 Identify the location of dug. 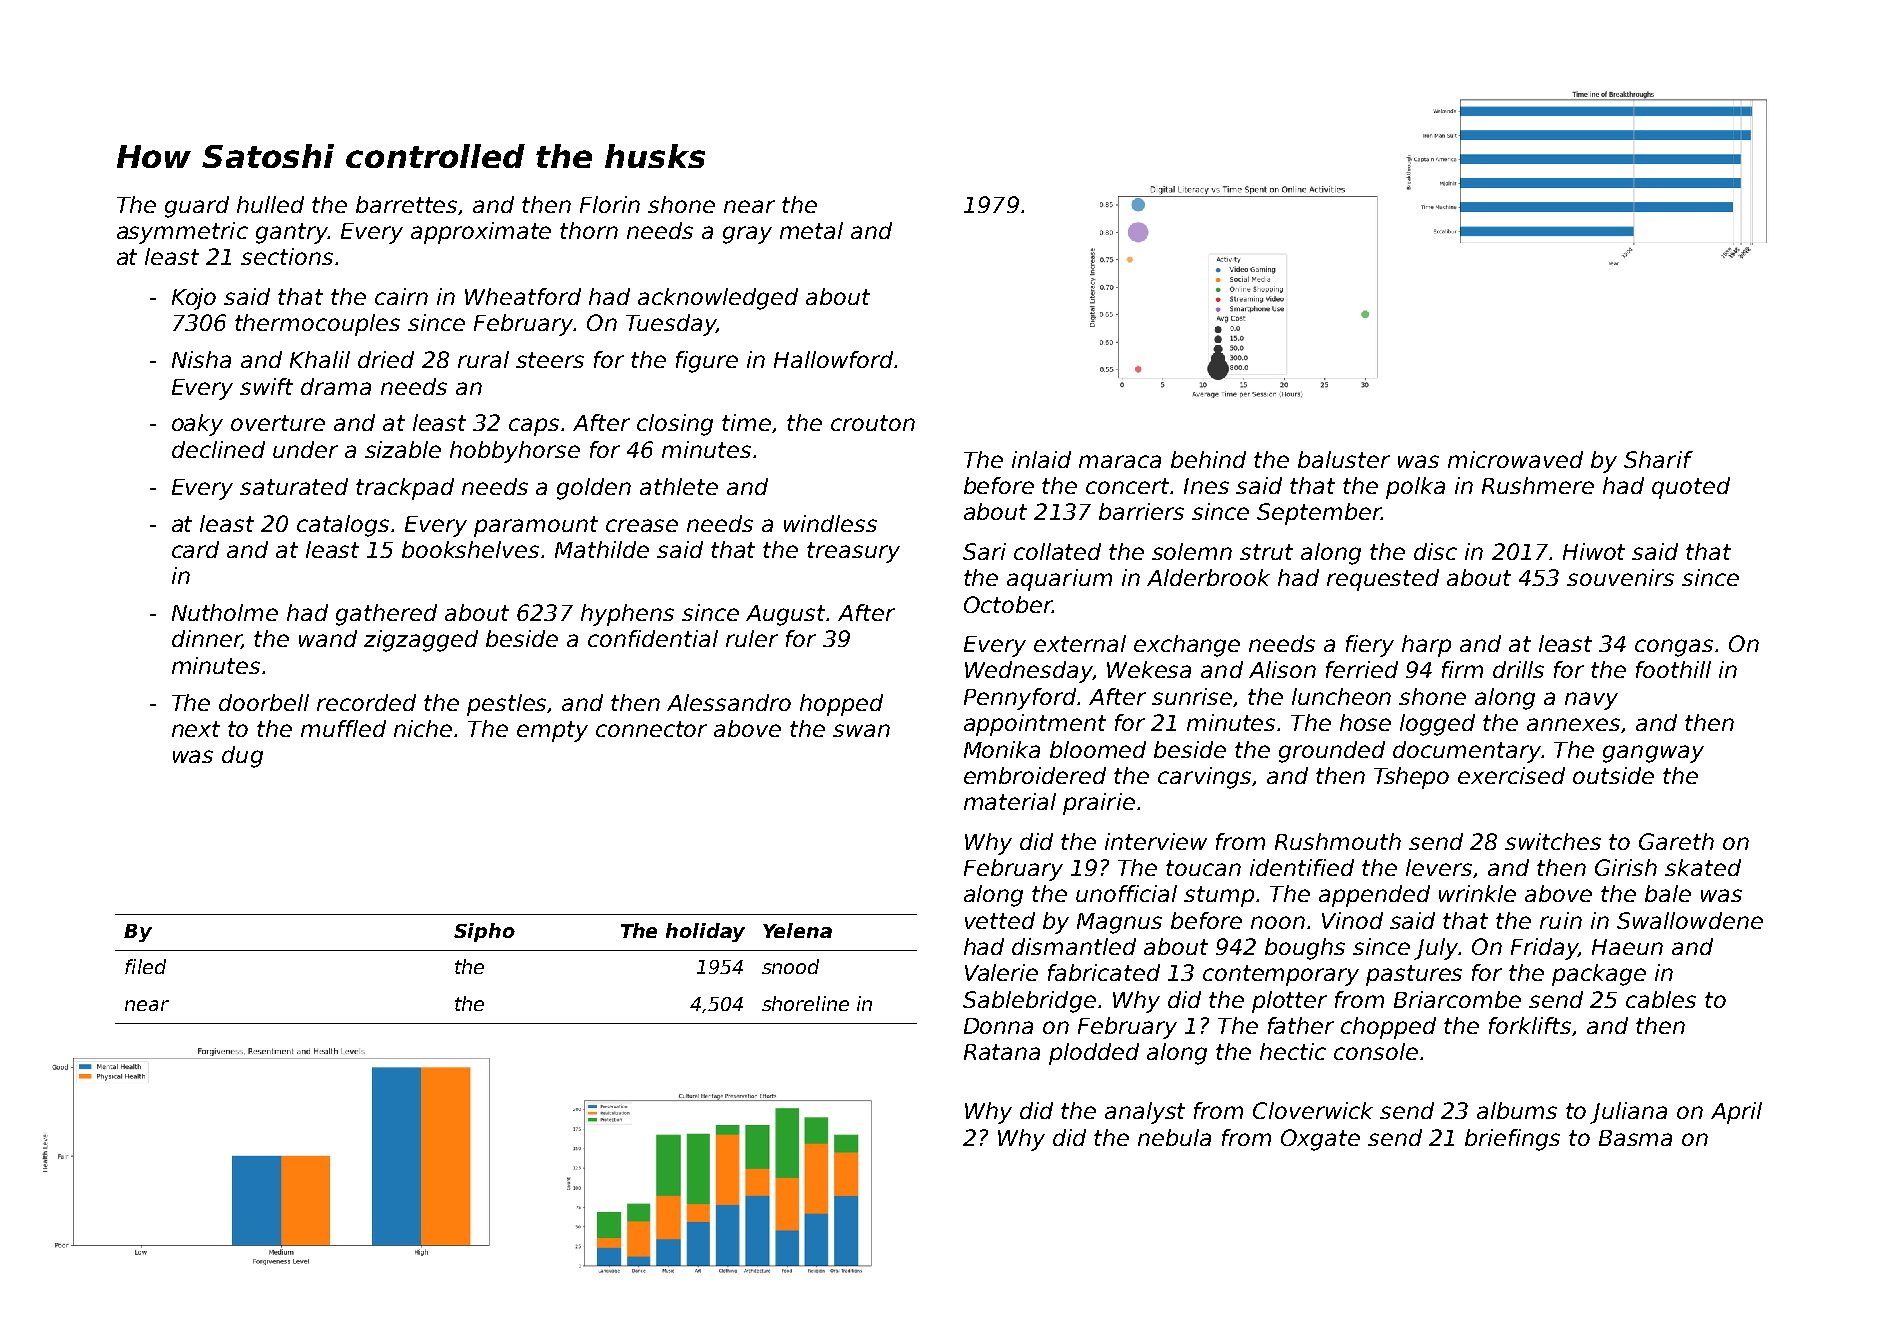
(242, 757).
